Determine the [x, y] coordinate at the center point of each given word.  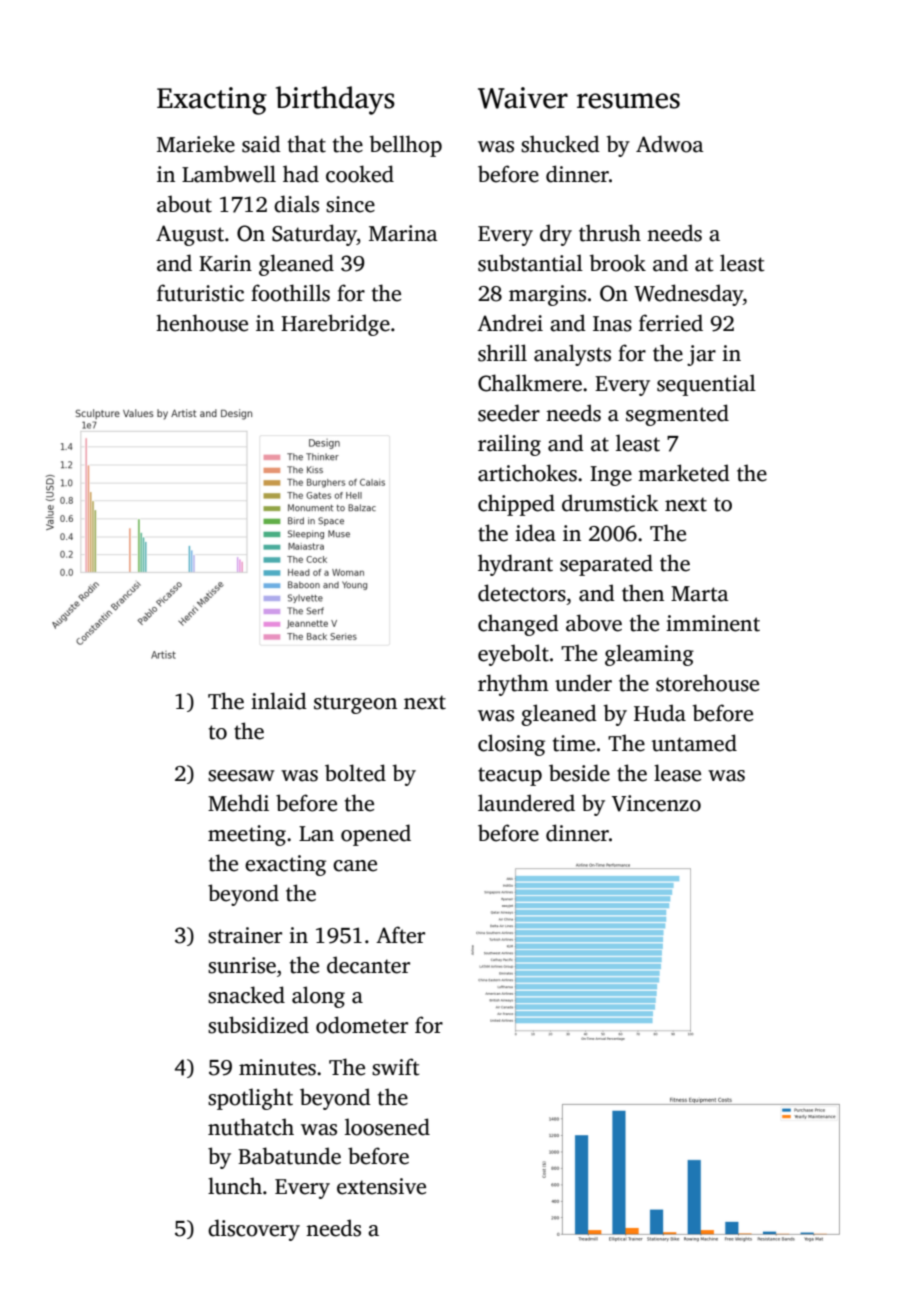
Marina [403, 233]
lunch [235, 1186]
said [261, 144]
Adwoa [670, 144]
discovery [254, 1230]
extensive [381, 1186]
